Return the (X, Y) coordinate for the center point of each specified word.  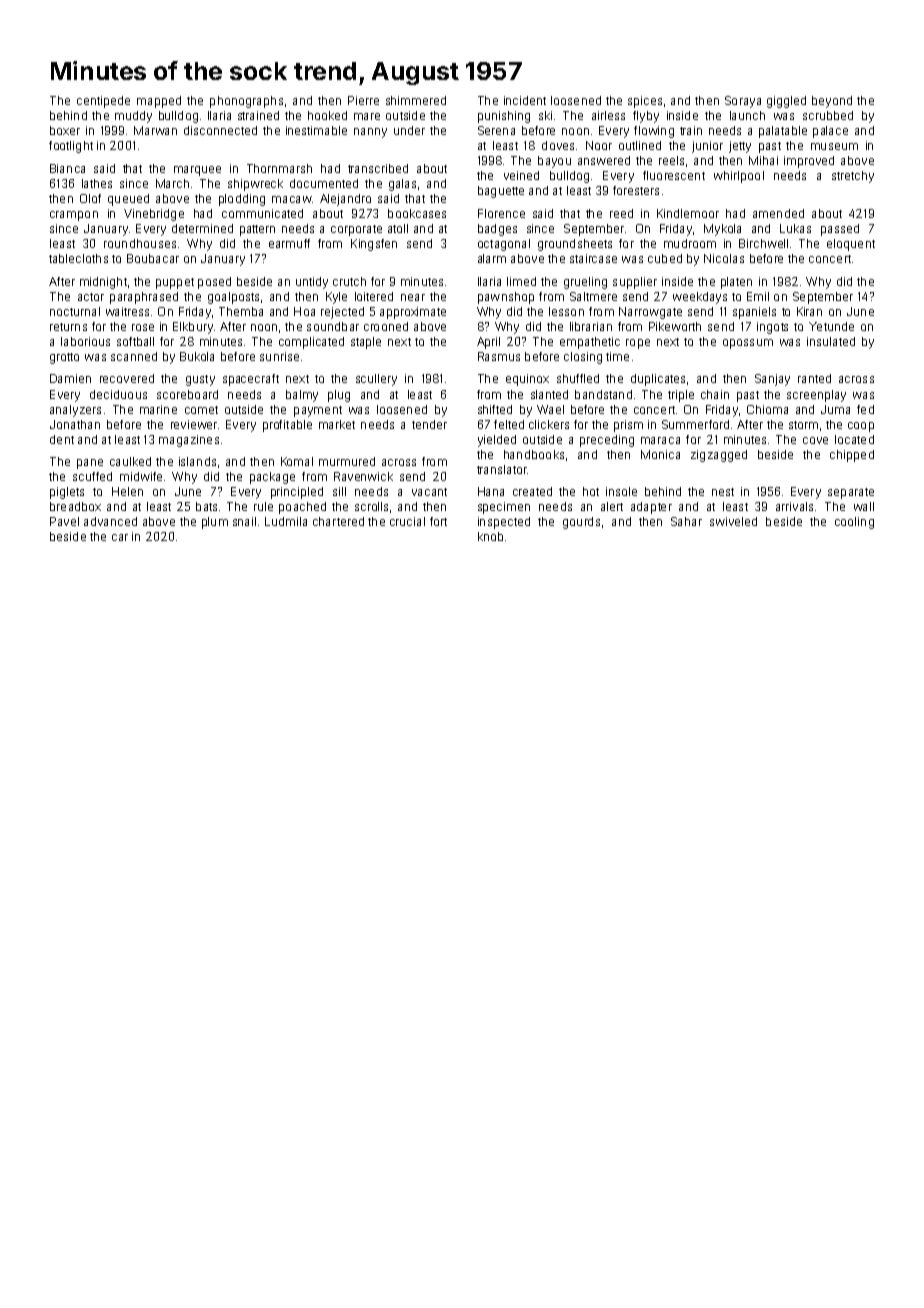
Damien (70, 378)
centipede (103, 102)
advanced (110, 521)
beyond (832, 102)
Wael (550, 409)
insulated (831, 341)
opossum (748, 344)
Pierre (363, 100)
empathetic (590, 343)
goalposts (233, 298)
